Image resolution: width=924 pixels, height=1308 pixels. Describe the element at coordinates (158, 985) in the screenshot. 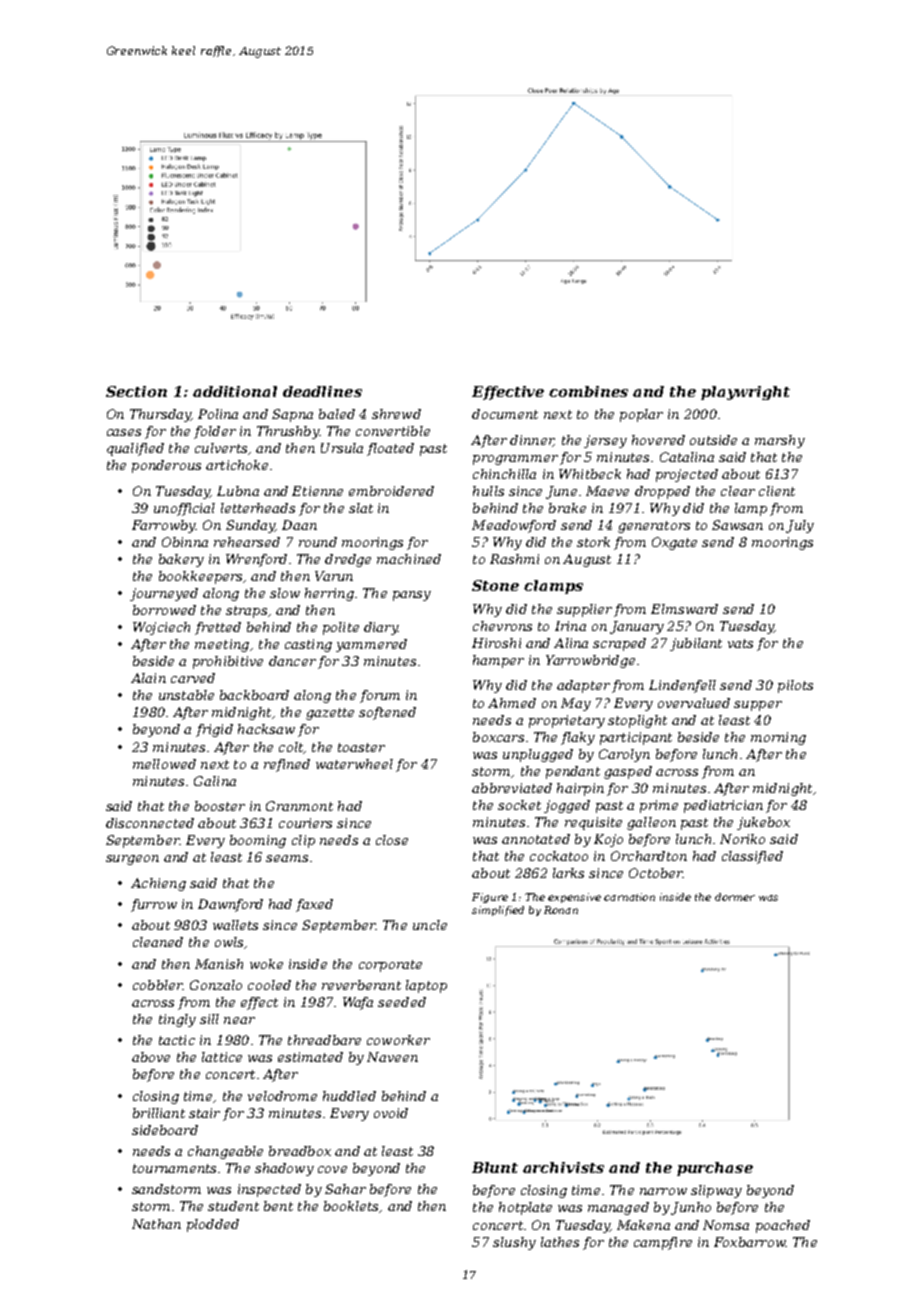

I see `cobbler` at that location.
